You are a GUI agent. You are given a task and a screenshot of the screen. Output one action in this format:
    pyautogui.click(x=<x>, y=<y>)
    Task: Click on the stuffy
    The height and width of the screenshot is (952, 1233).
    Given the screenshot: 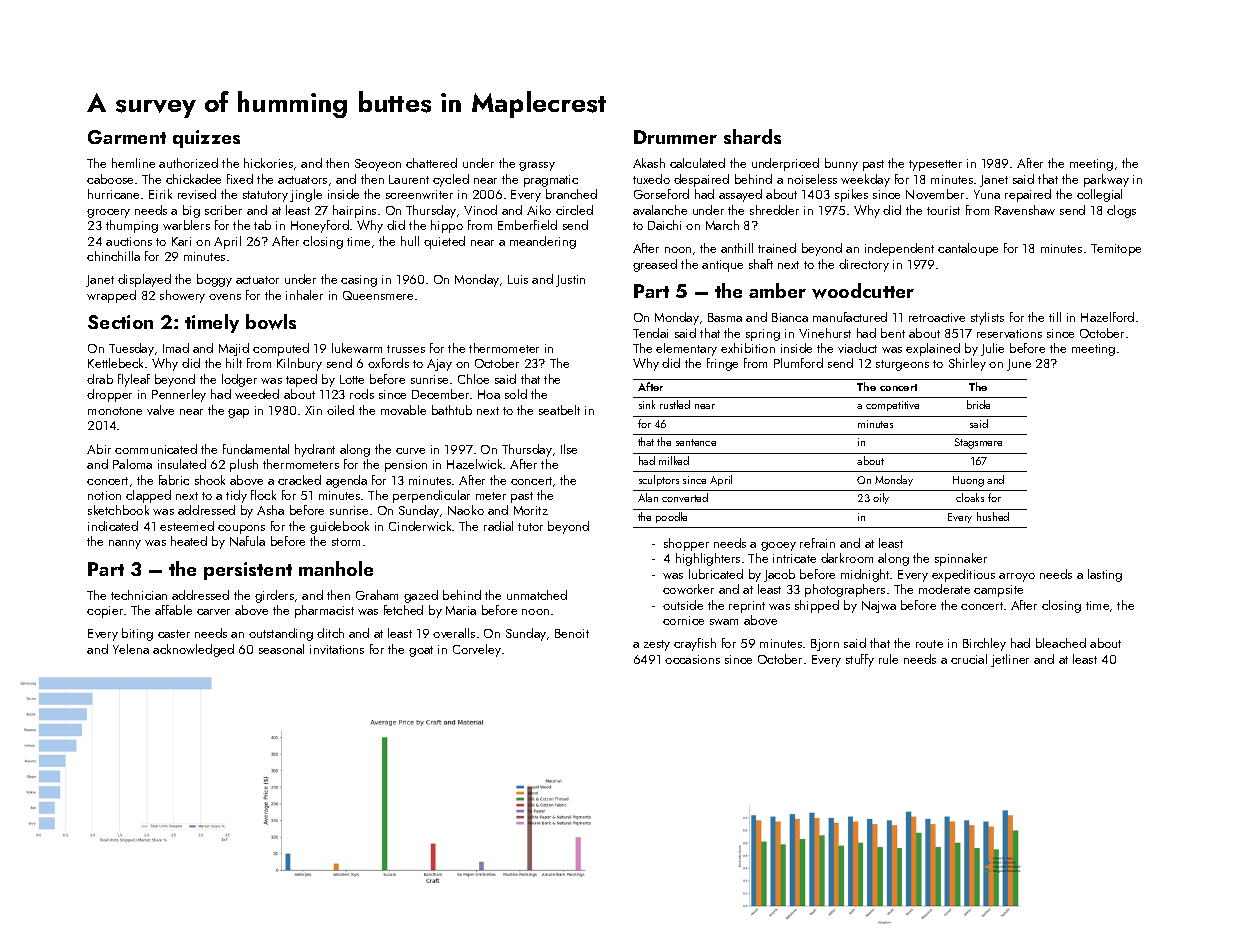 What is the action you would take?
    pyautogui.click(x=860, y=660)
